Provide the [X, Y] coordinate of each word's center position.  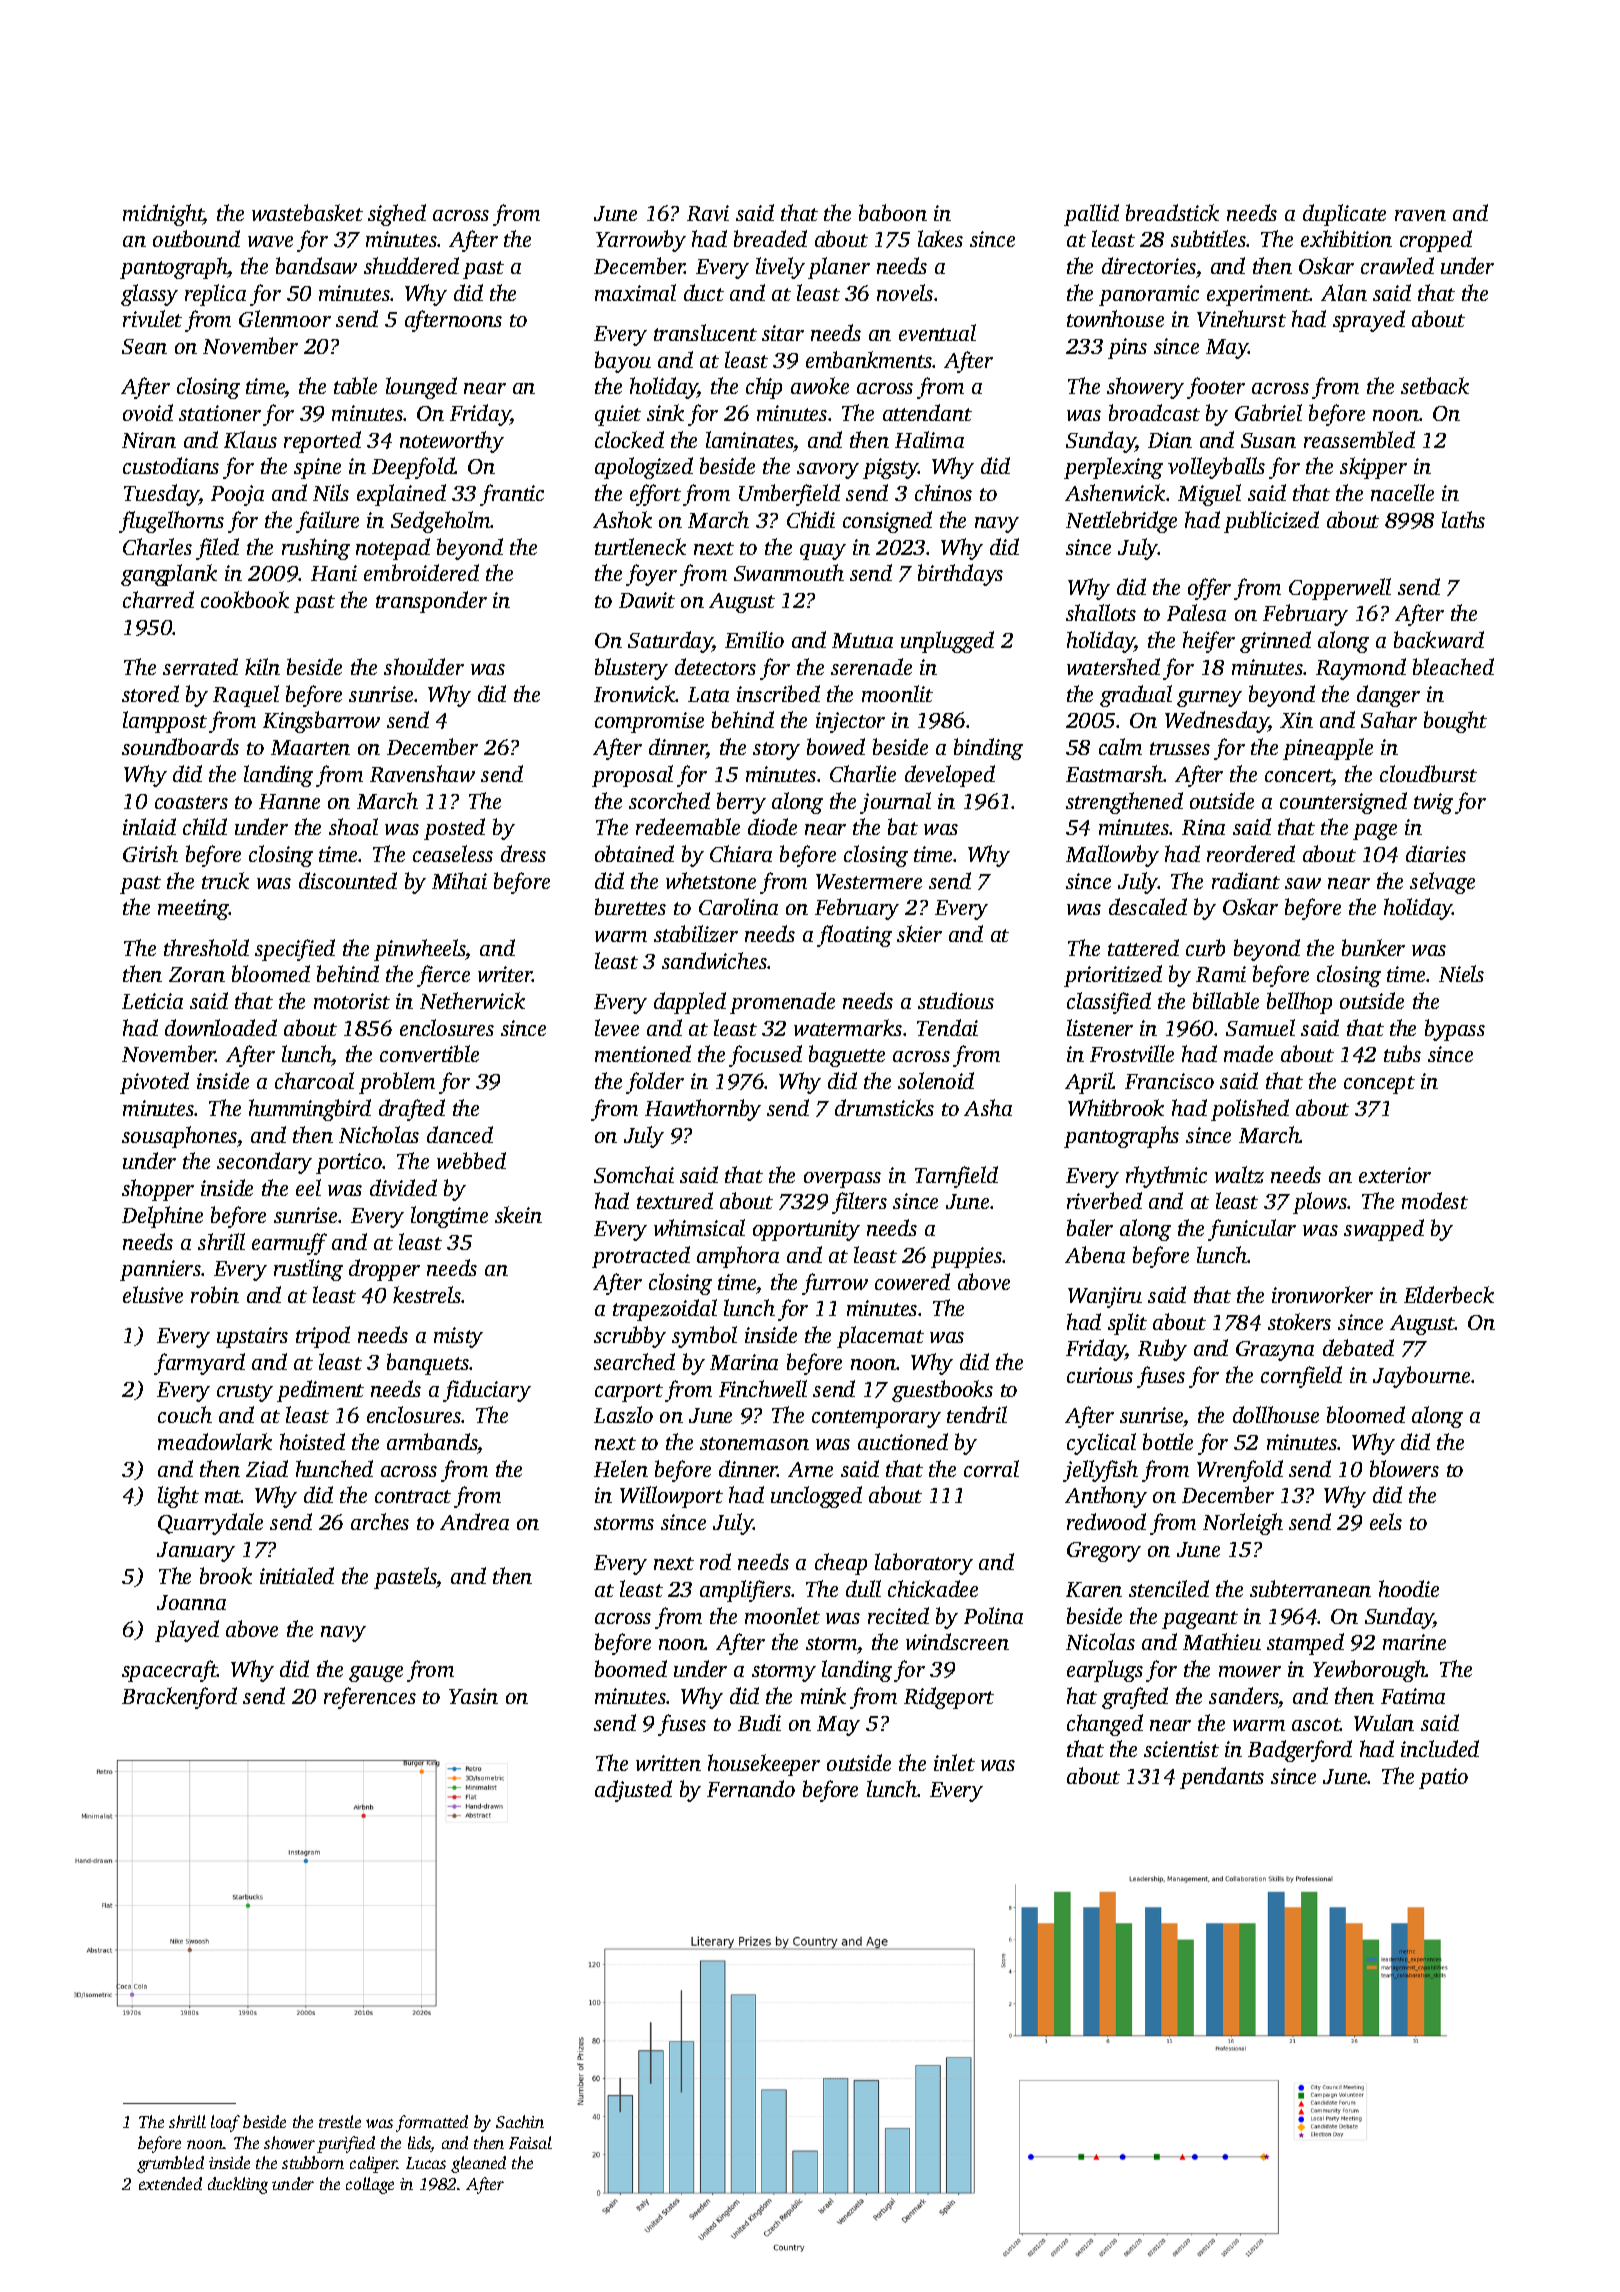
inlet [954, 1762]
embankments [869, 359]
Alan [1344, 292]
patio [1443, 1778]
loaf [225, 2123]
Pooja [237, 495]
